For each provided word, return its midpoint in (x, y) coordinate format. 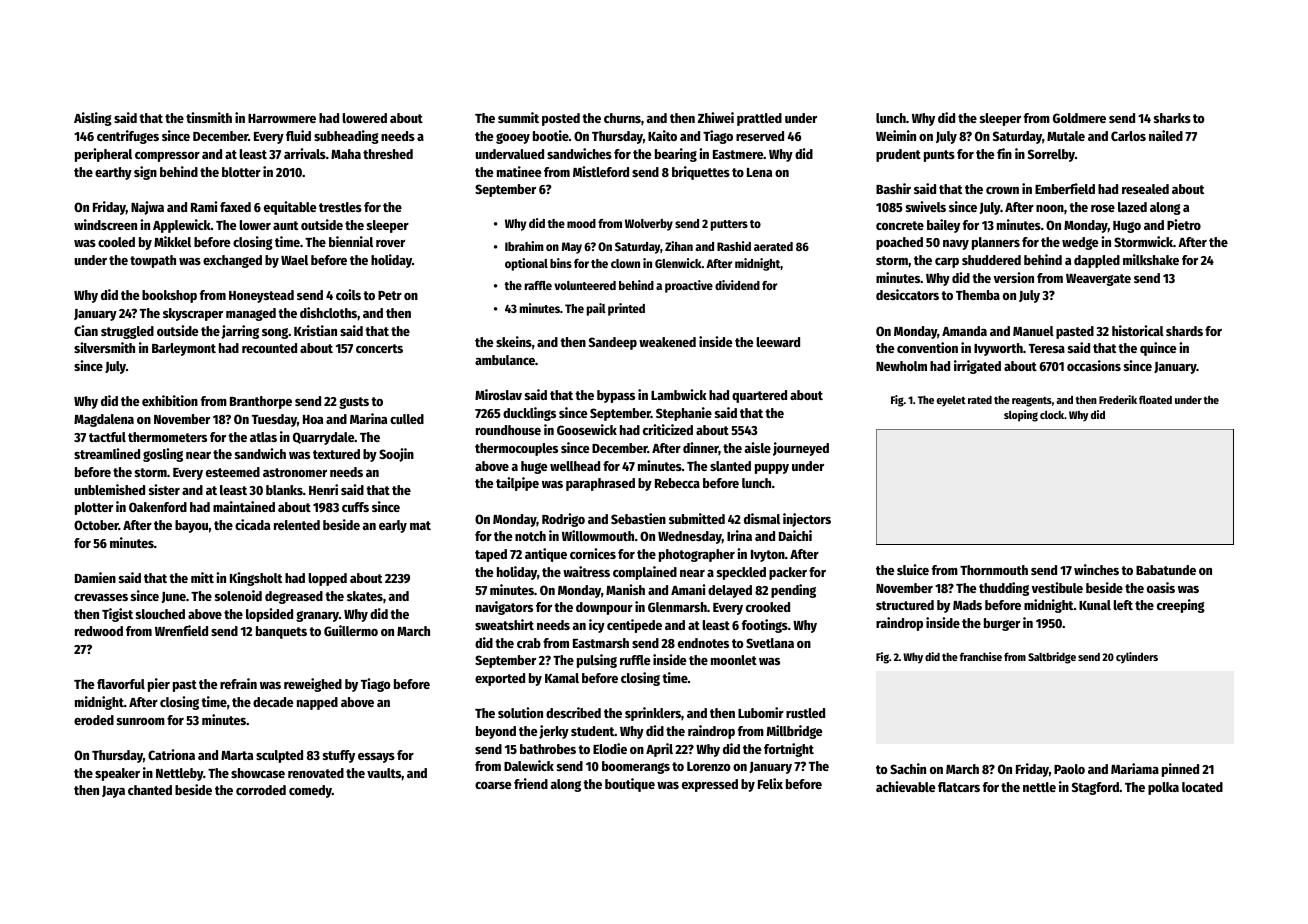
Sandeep (613, 343)
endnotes (703, 643)
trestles (340, 207)
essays (376, 758)
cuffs (355, 507)
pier (159, 685)
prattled (759, 119)
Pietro (1184, 224)
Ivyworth (998, 349)
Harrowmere (282, 118)
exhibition (170, 400)
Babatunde (1166, 570)
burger (1002, 624)
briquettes (701, 173)
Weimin (896, 135)
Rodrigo (563, 520)
